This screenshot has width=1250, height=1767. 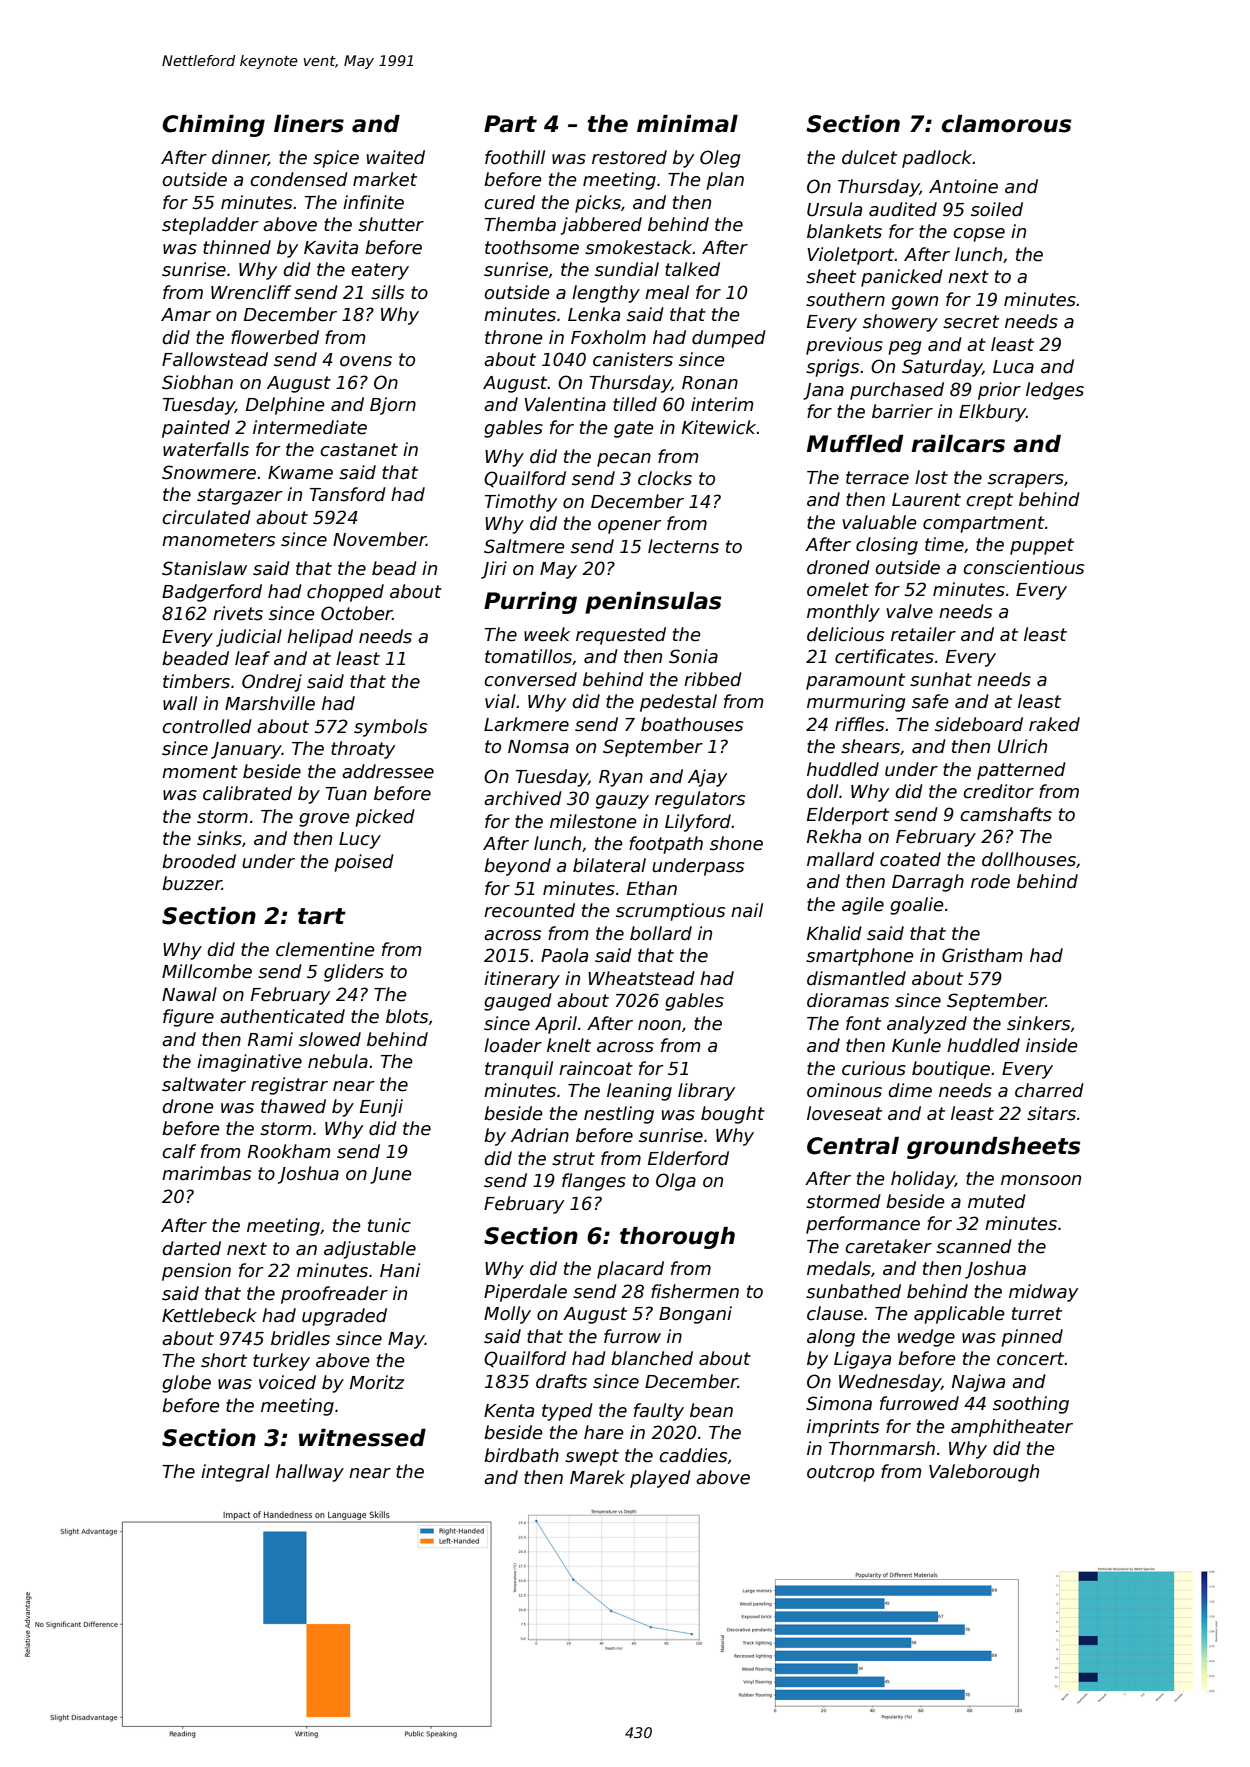 I want to click on integral, so click(x=235, y=1473).
